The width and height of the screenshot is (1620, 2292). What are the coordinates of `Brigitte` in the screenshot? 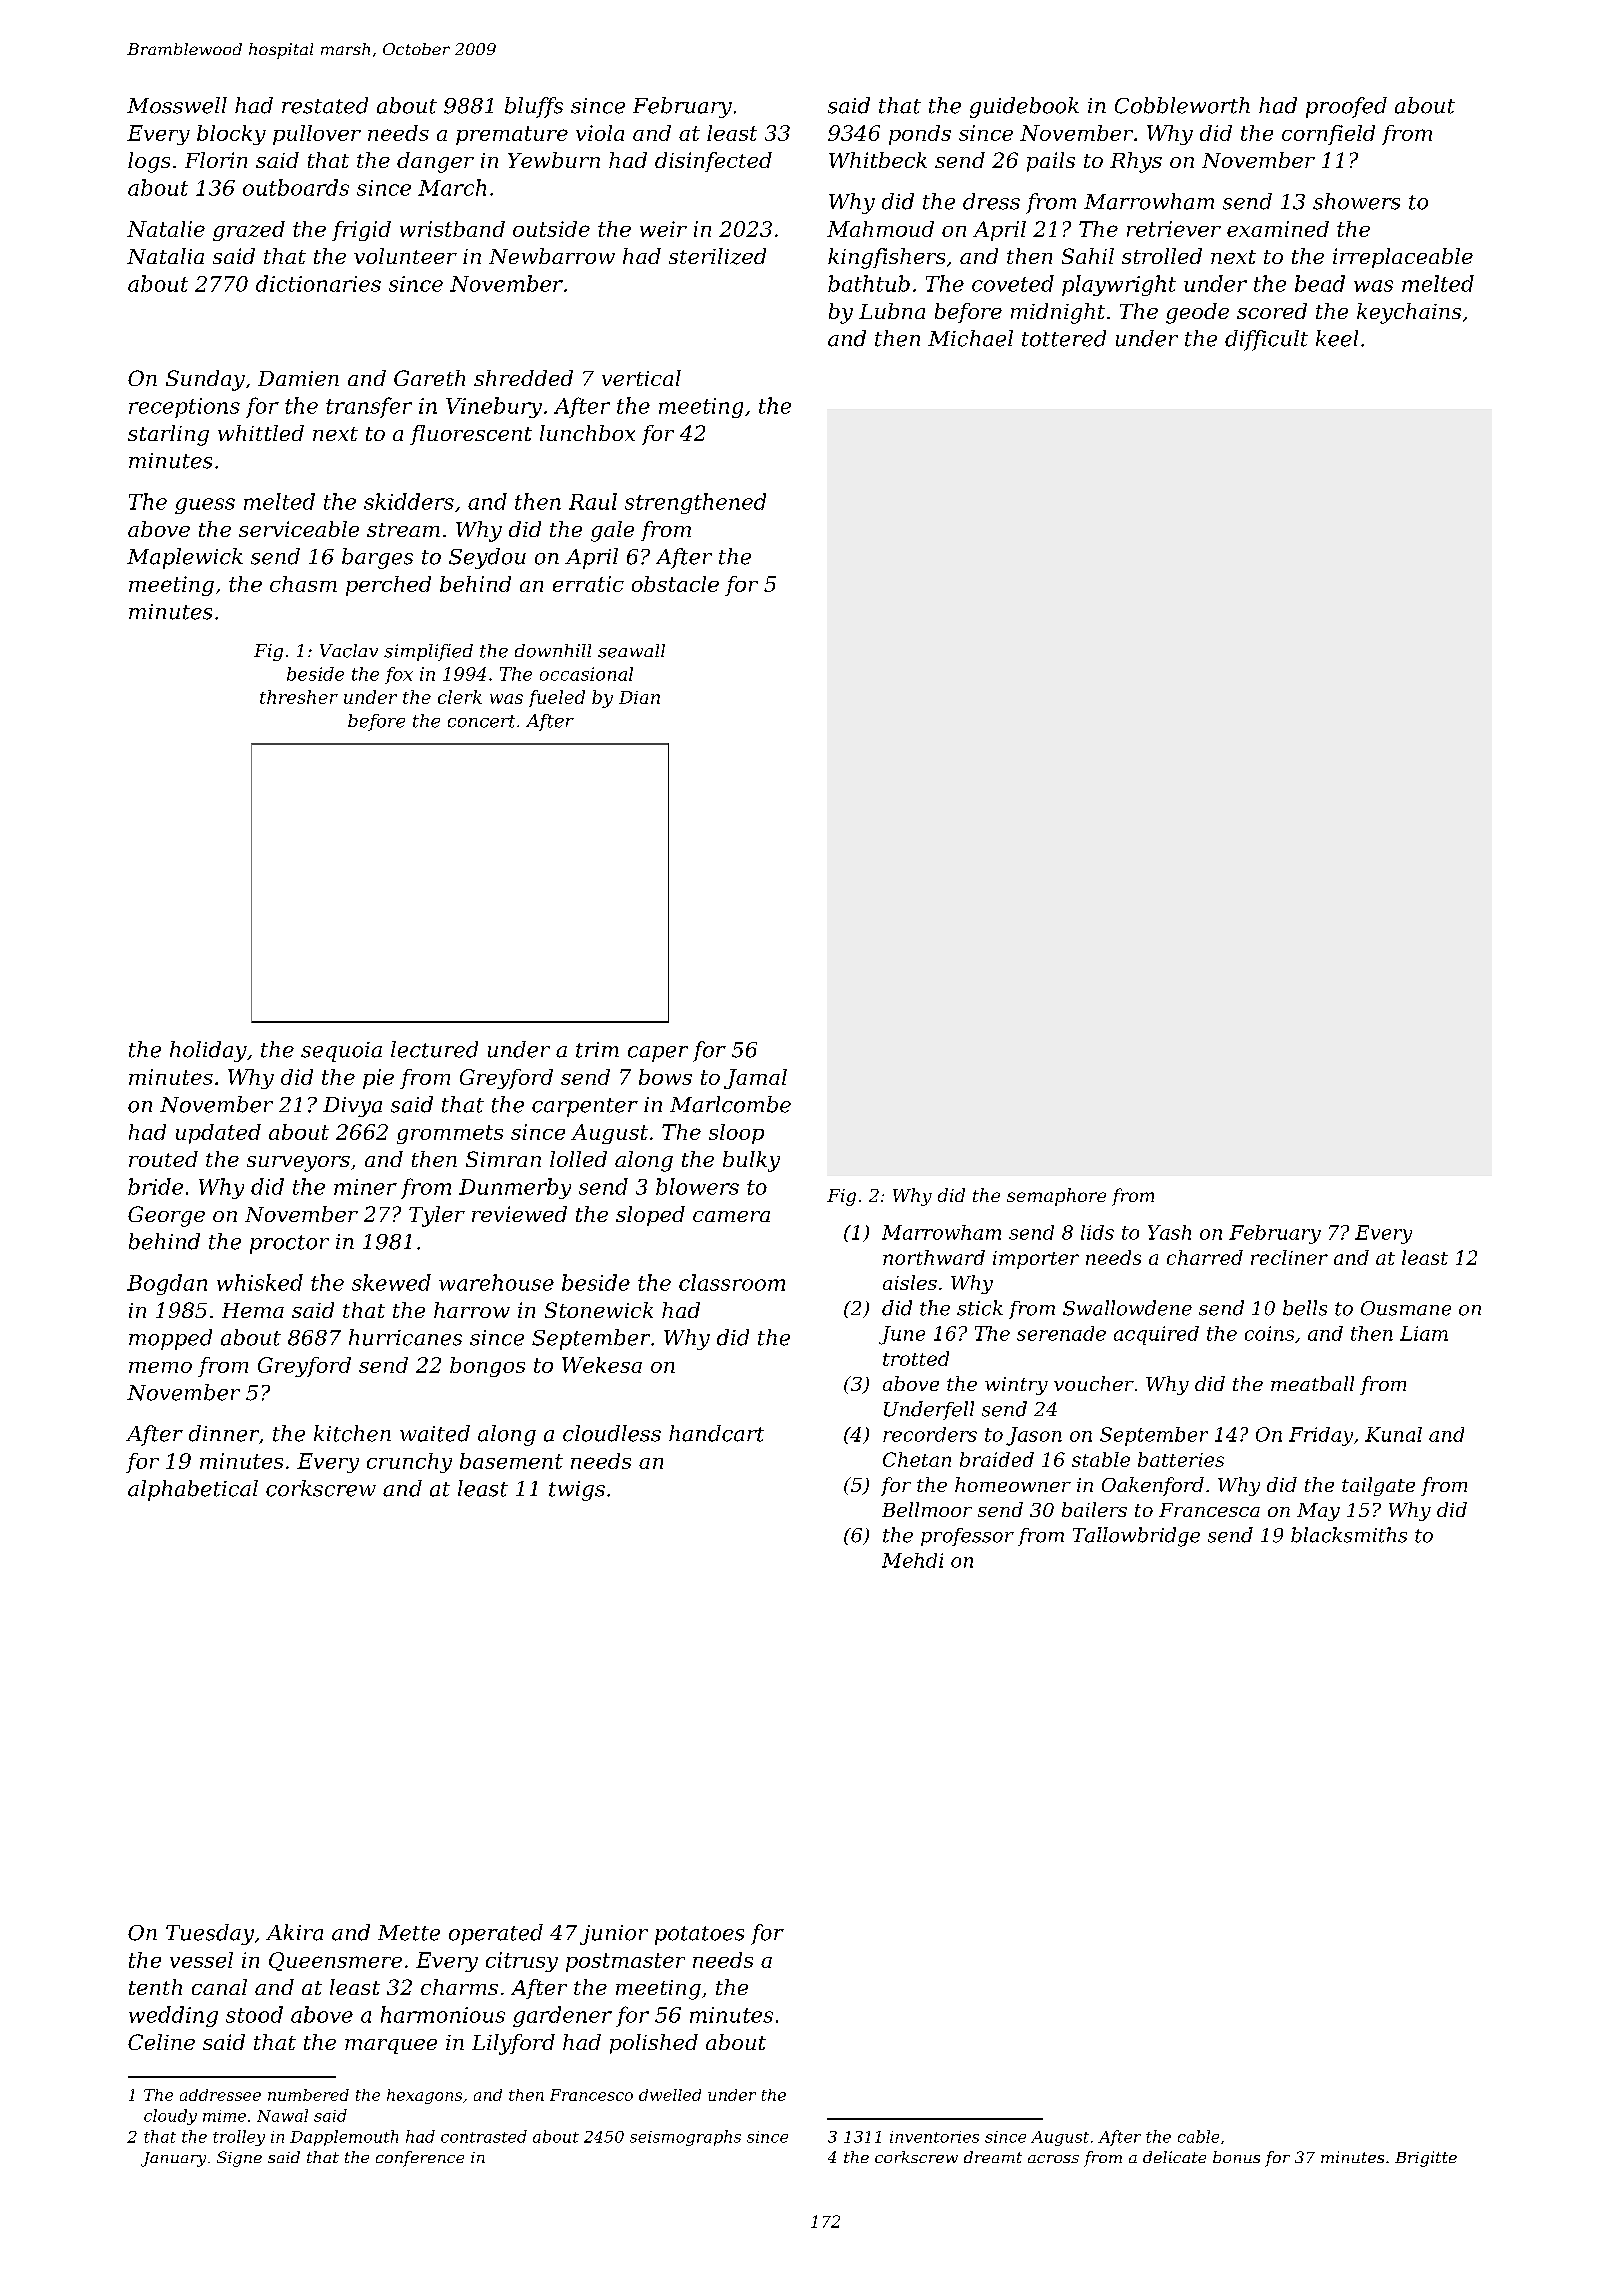 It's located at (1426, 2159).
